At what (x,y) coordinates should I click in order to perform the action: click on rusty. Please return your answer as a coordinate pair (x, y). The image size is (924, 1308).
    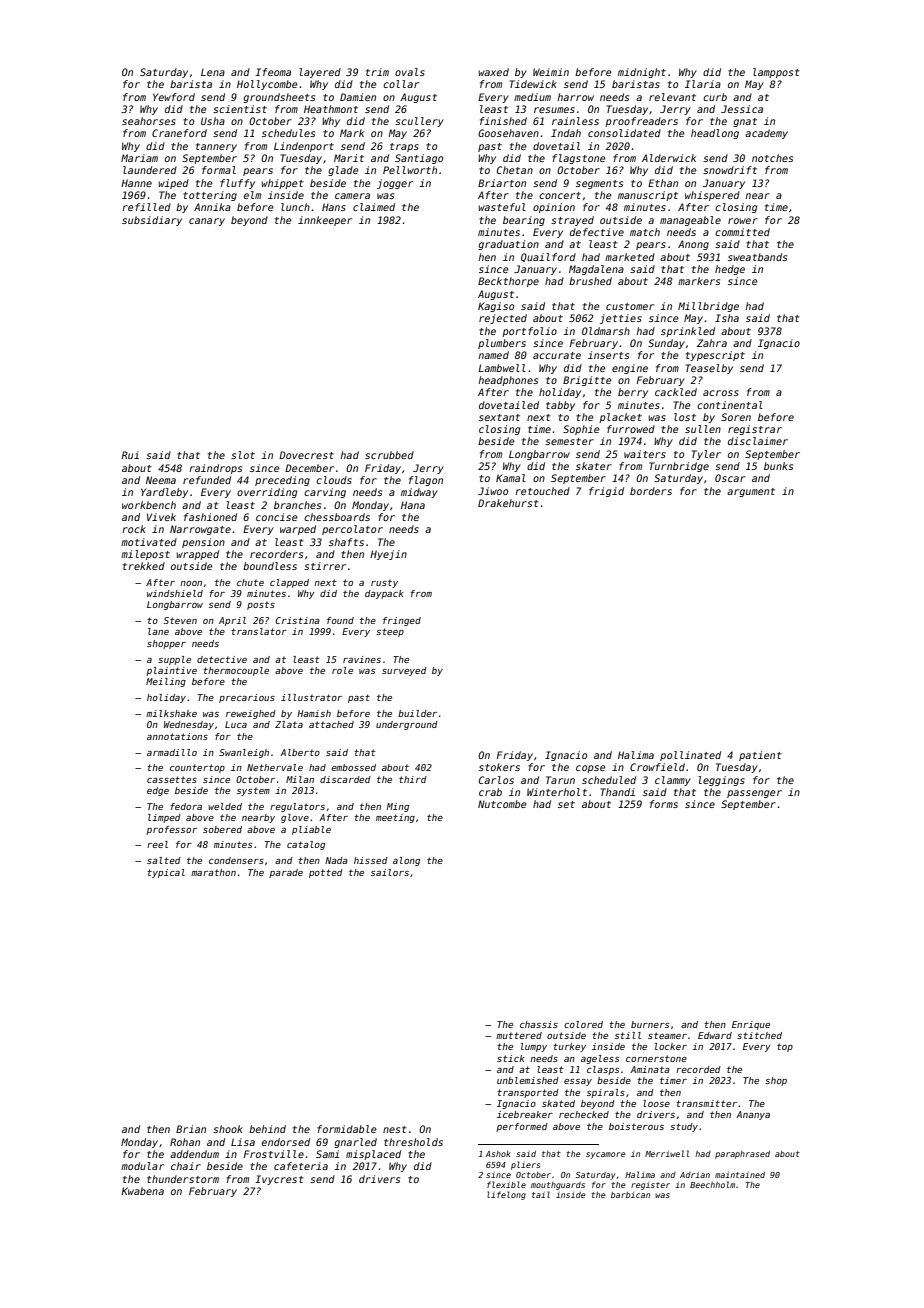
    Looking at the image, I should click on (384, 583).
